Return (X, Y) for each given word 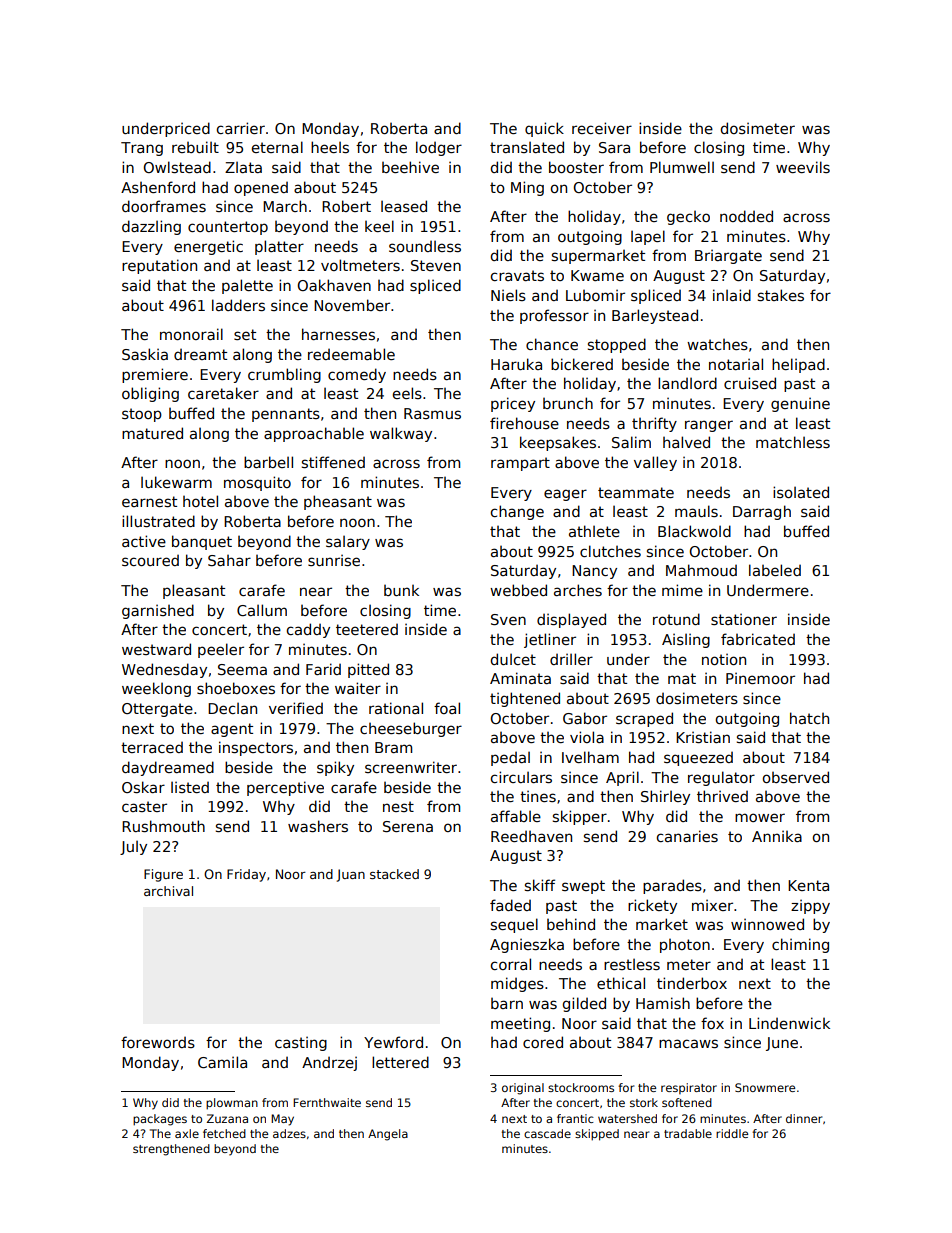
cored (543, 1042)
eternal (277, 147)
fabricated (758, 639)
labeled (775, 570)
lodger (439, 148)
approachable (314, 434)
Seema (242, 669)
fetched (224, 1133)
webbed (518, 590)
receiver (602, 128)
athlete (594, 531)
